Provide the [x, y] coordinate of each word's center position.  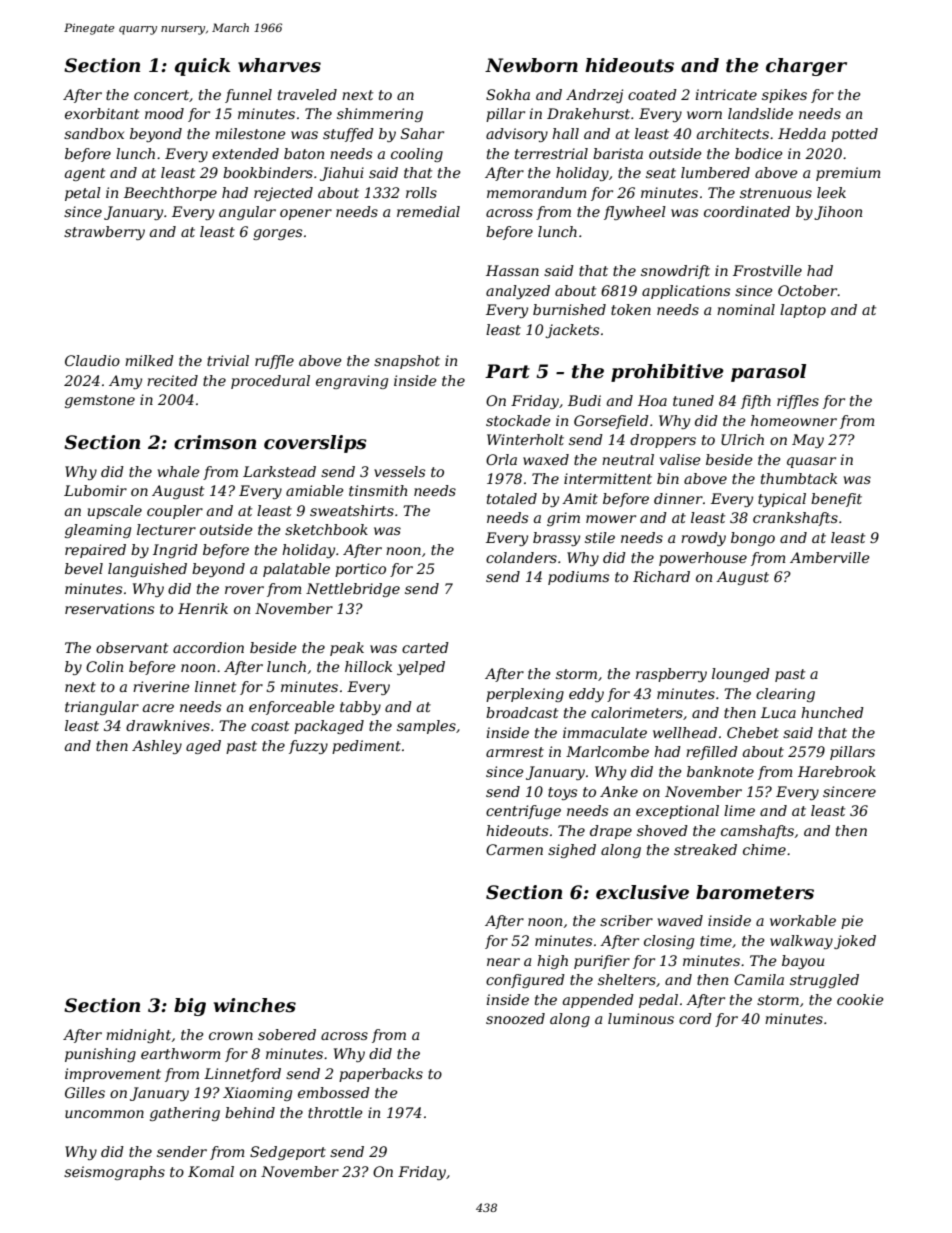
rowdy [703, 539]
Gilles [85, 1092]
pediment [366, 747]
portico [360, 570]
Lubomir [95, 490]
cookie [860, 999]
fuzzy [308, 747]
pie [852, 922]
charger [806, 67]
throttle [335, 1112]
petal [83, 194]
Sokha [508, 94]
